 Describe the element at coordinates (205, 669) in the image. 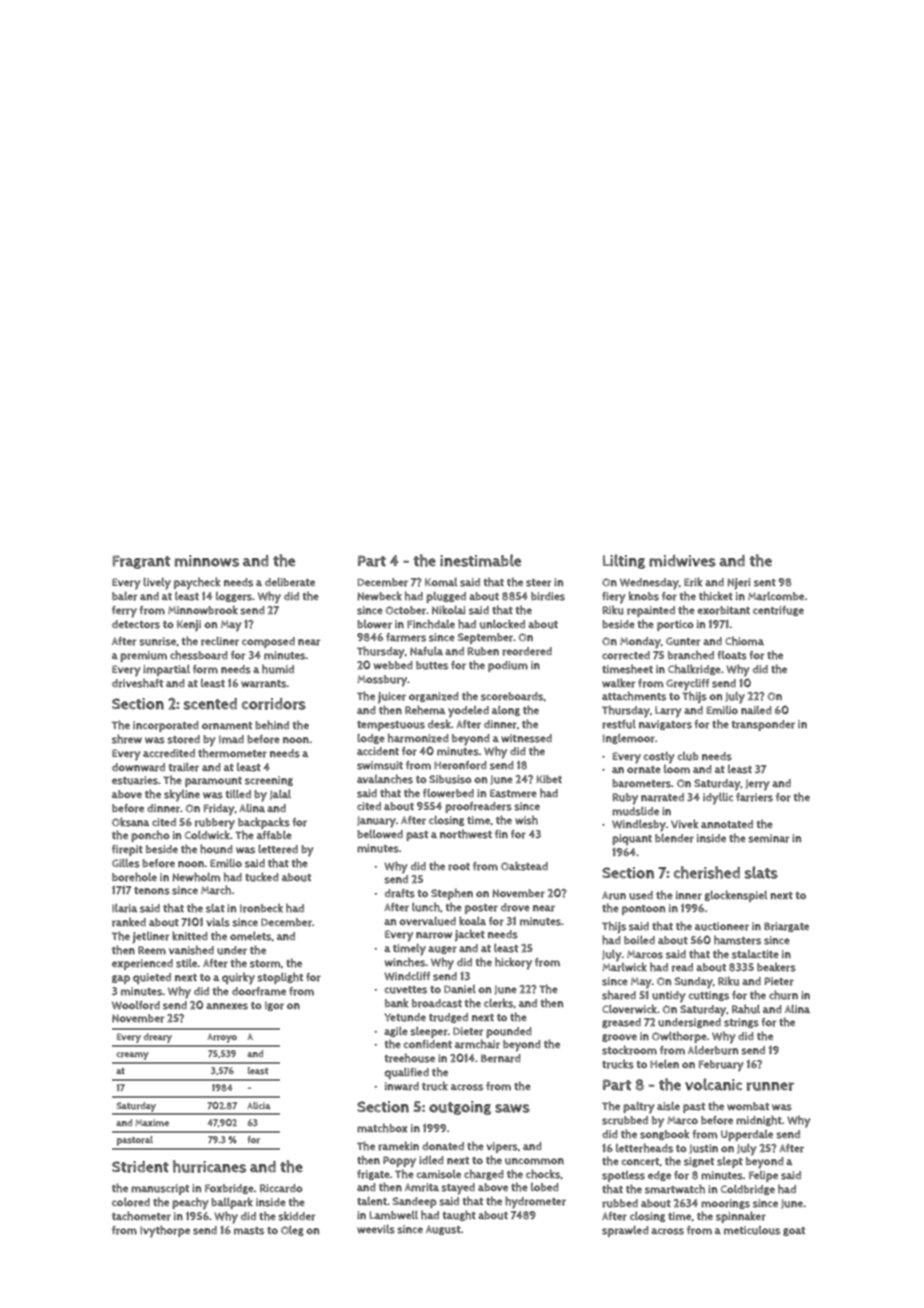

I see `form` at that location.
